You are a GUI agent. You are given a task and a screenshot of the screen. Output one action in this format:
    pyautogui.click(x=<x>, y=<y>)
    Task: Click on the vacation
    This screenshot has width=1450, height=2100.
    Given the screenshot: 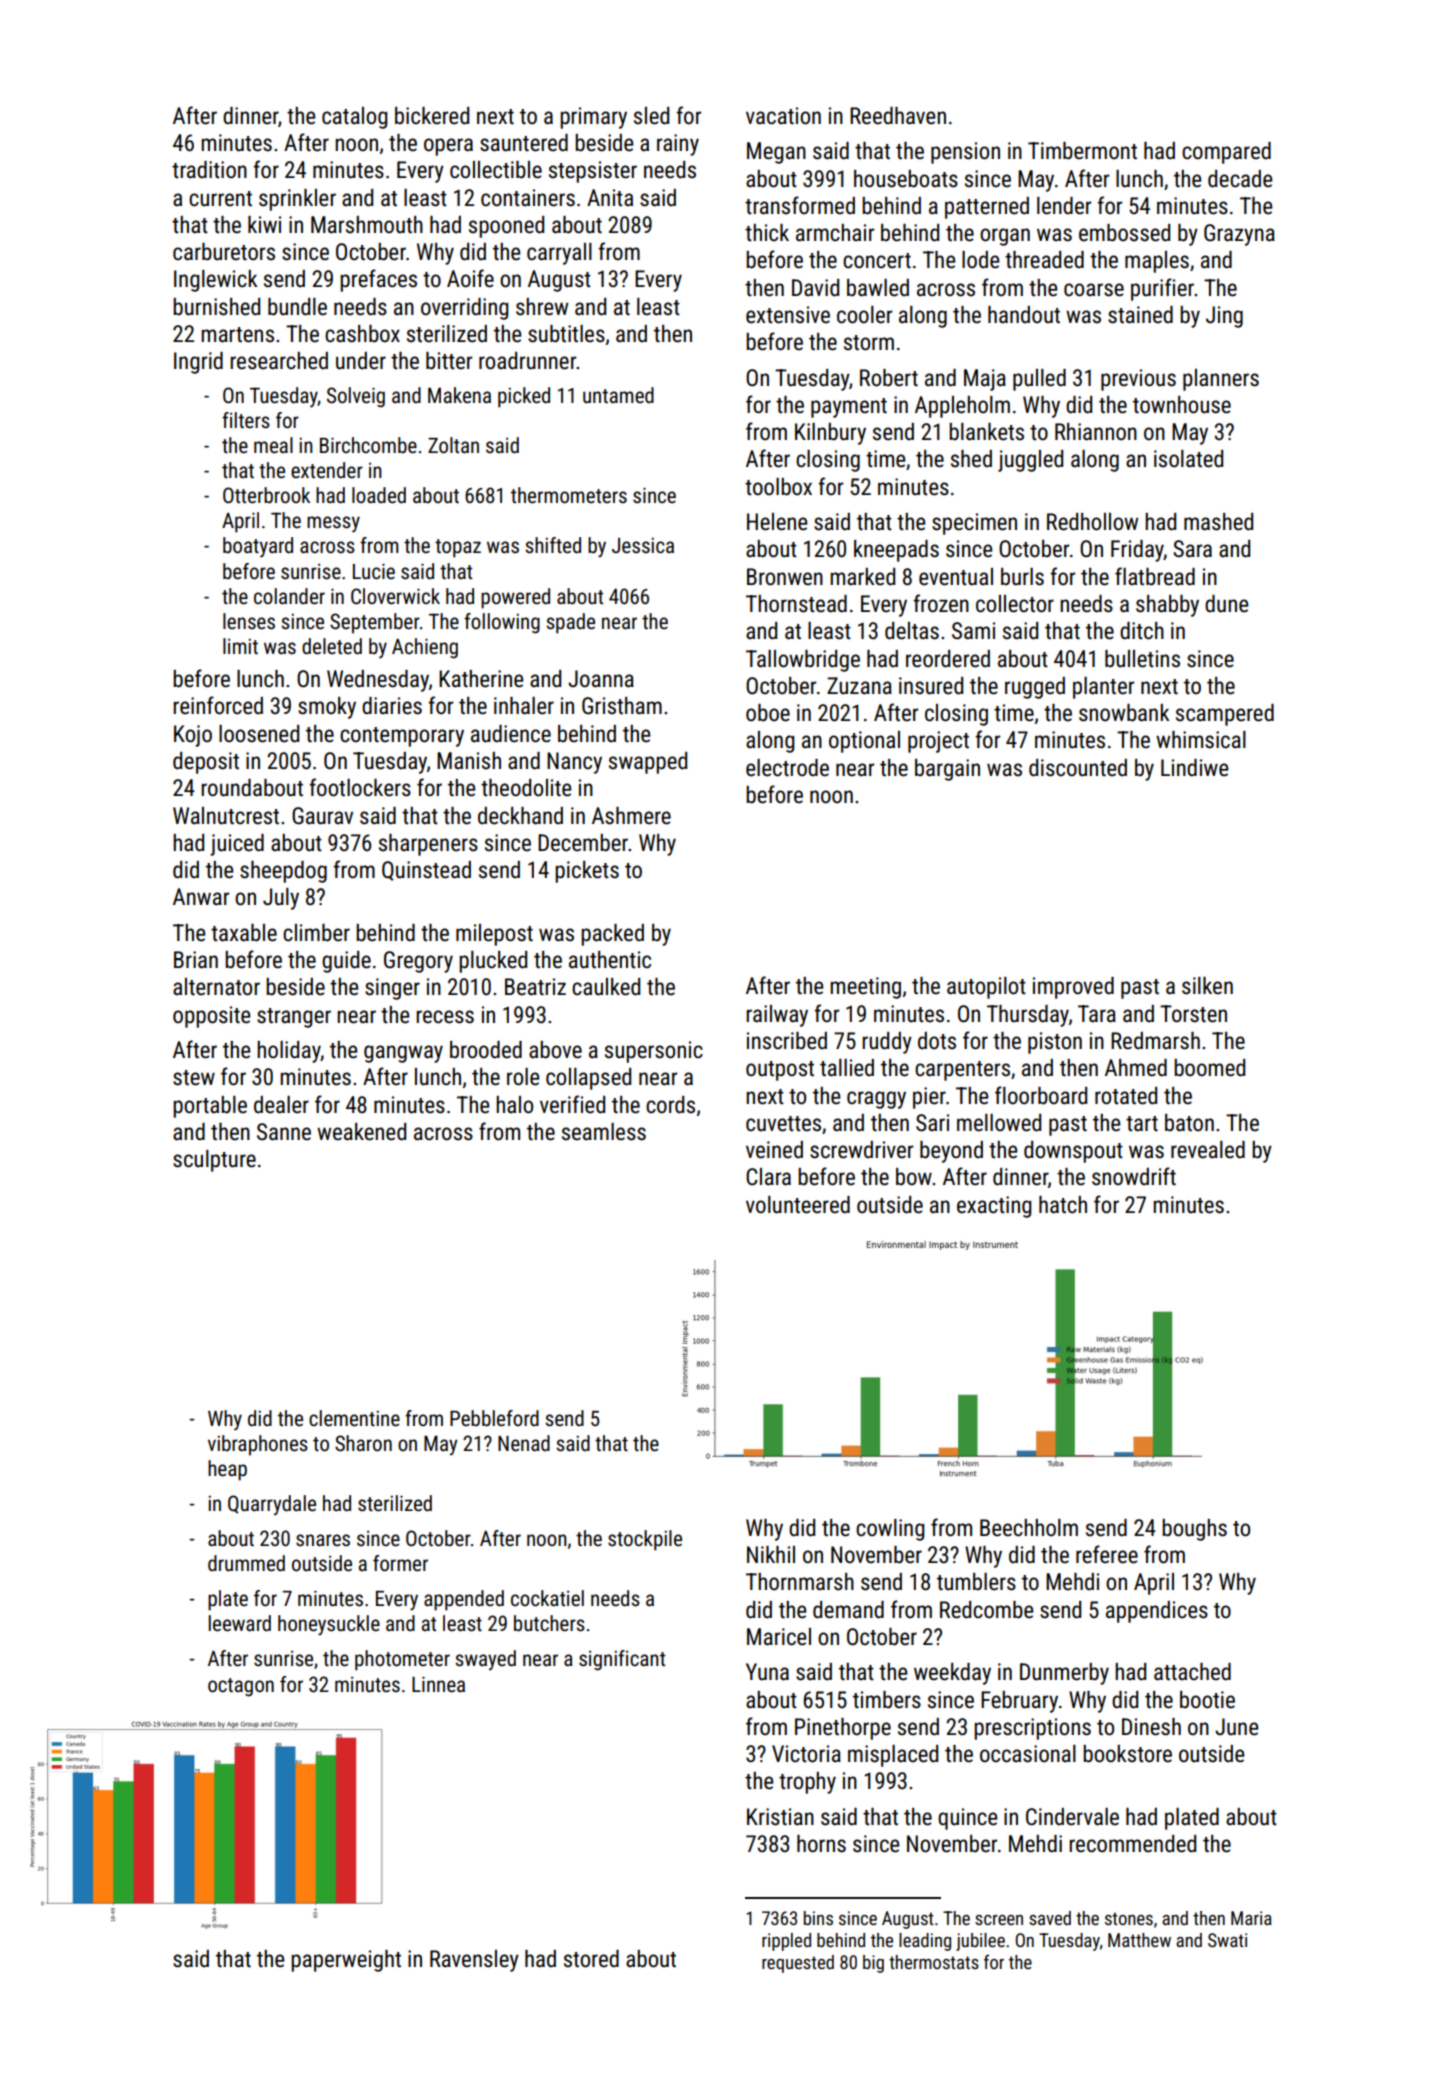 What is the action you would take?
    pyautogui.click(x=783, y=116)
